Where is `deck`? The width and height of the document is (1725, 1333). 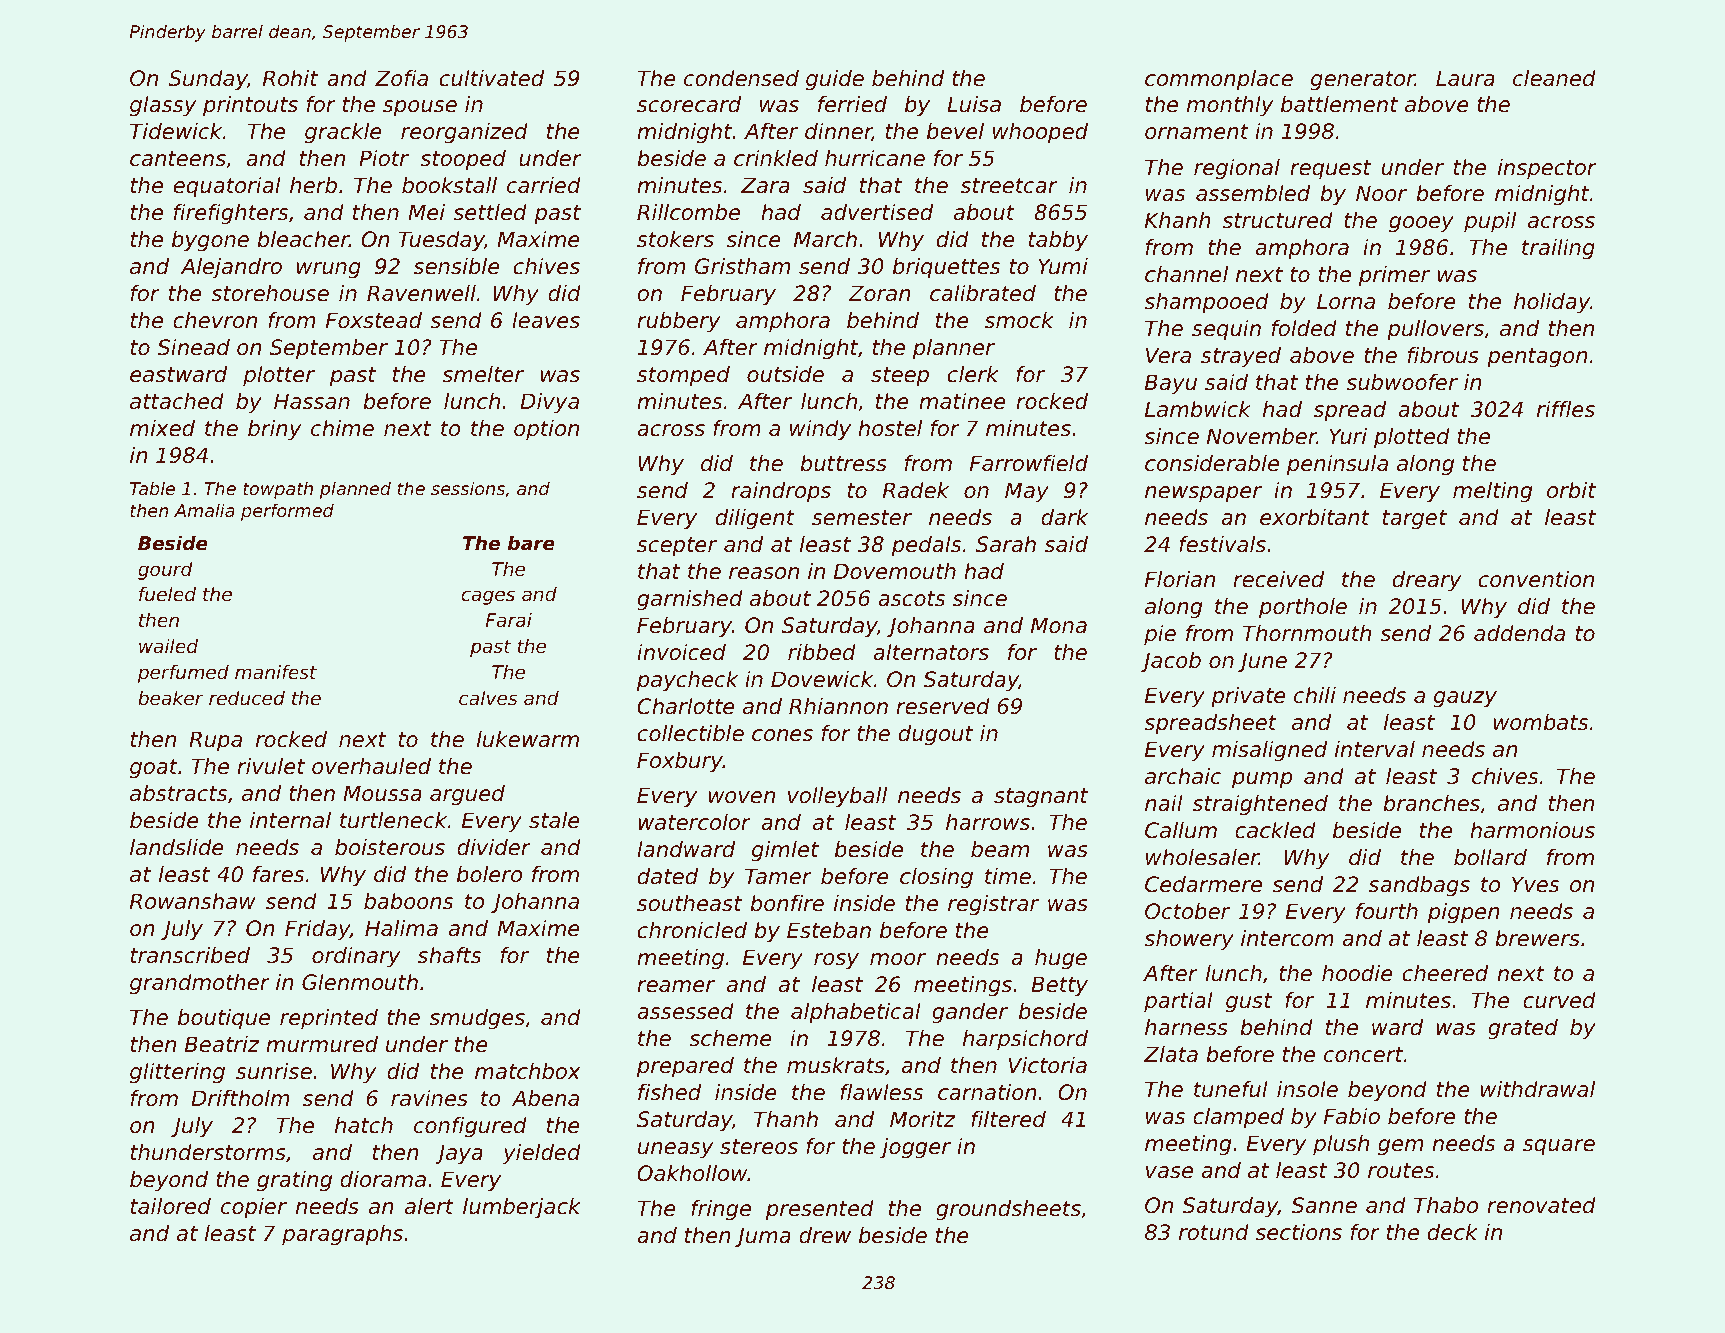 deck is located at coordinates (1453, 1232).
